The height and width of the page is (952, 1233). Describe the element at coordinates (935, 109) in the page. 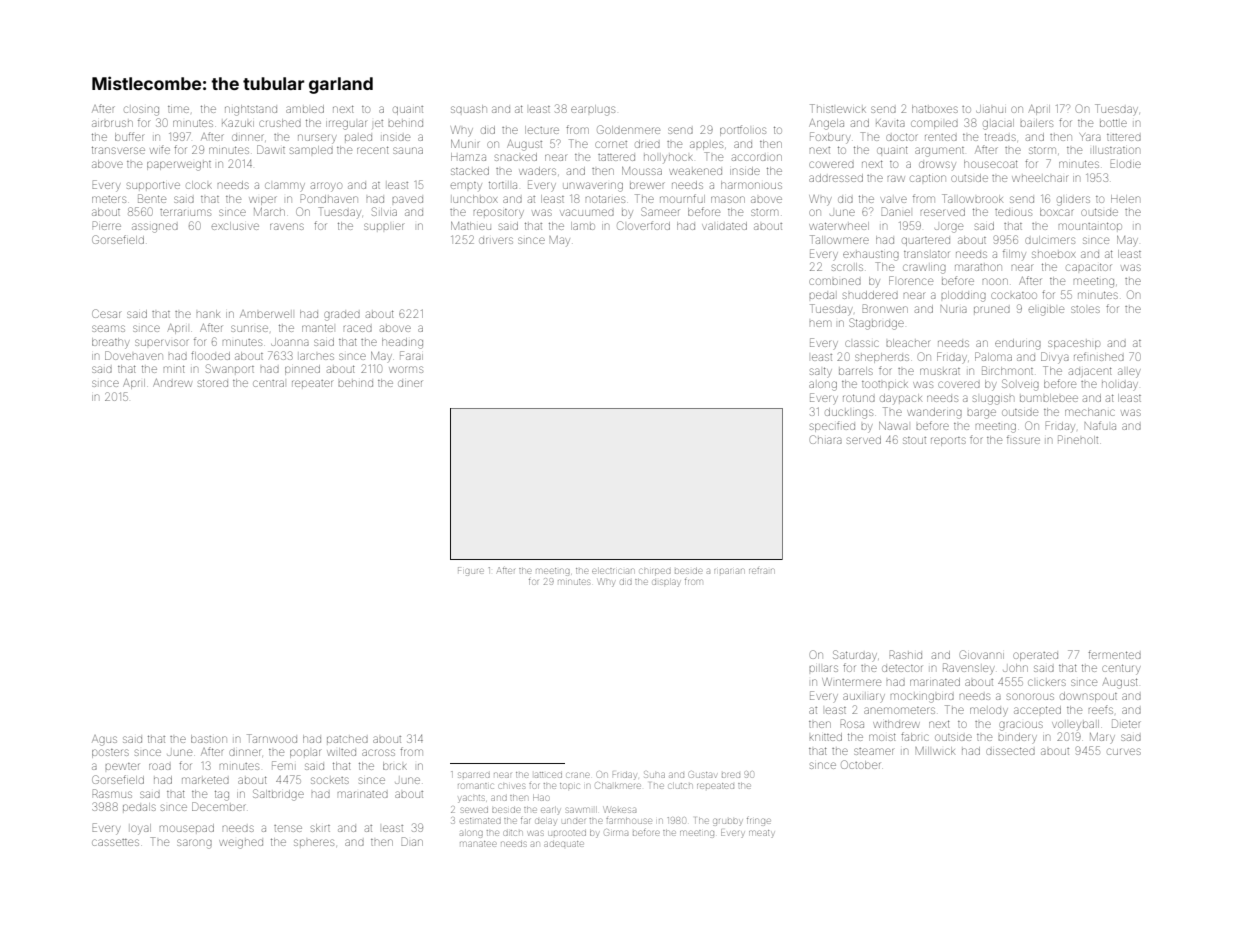

I see `hatboxes` at that location.
